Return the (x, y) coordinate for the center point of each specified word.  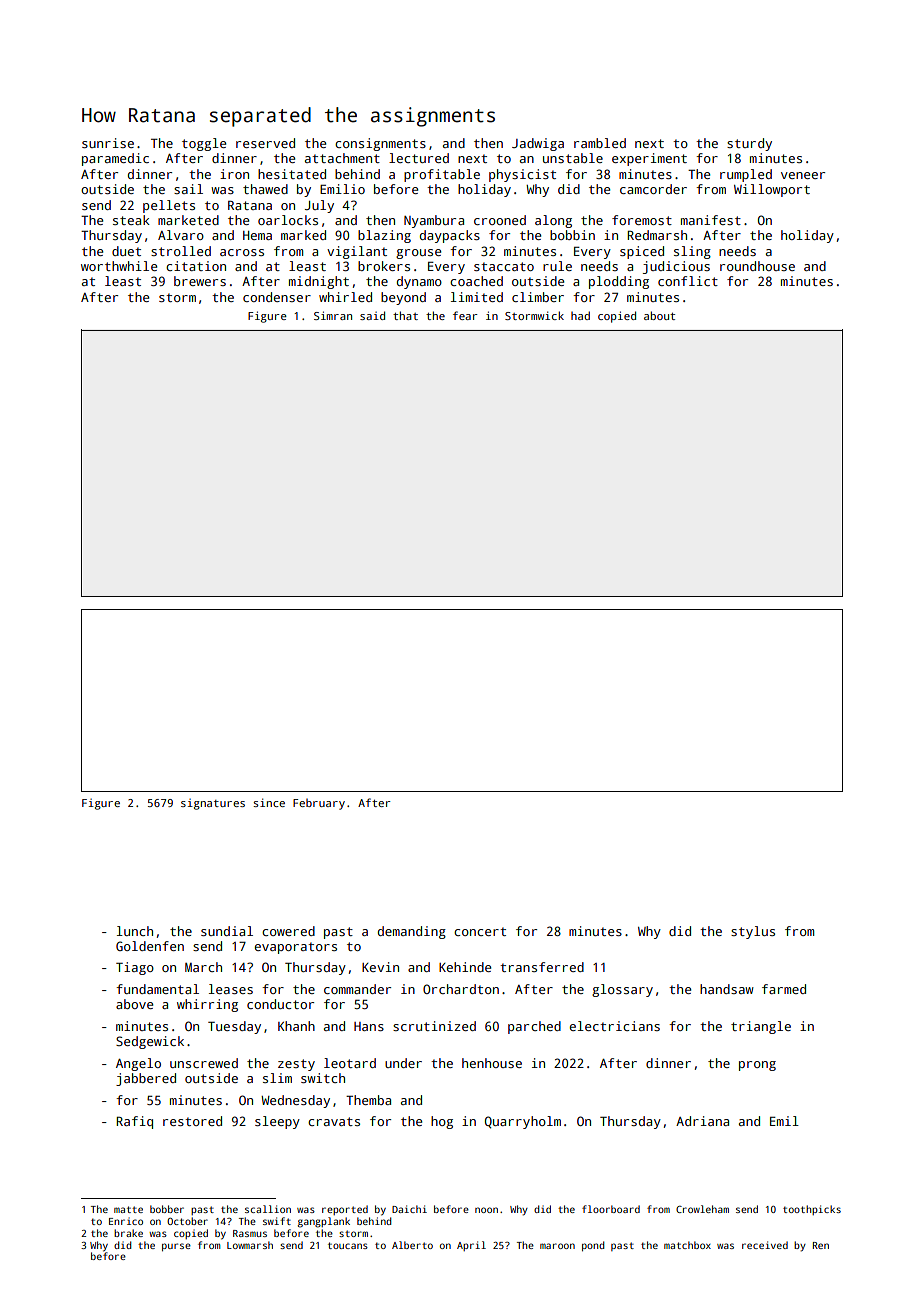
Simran (333, 315)
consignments (380, 144)
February (319, 804)
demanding (412, 932)
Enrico (126, 1221)
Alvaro (181, 235)
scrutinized (434, 1026)
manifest (711, 220)
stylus (753, 932)
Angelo (138, 1064)
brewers (200, 281)
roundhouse (757, 266)
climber (538, 297)
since (269, 802)
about (659, 315)
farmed (784, 989)
